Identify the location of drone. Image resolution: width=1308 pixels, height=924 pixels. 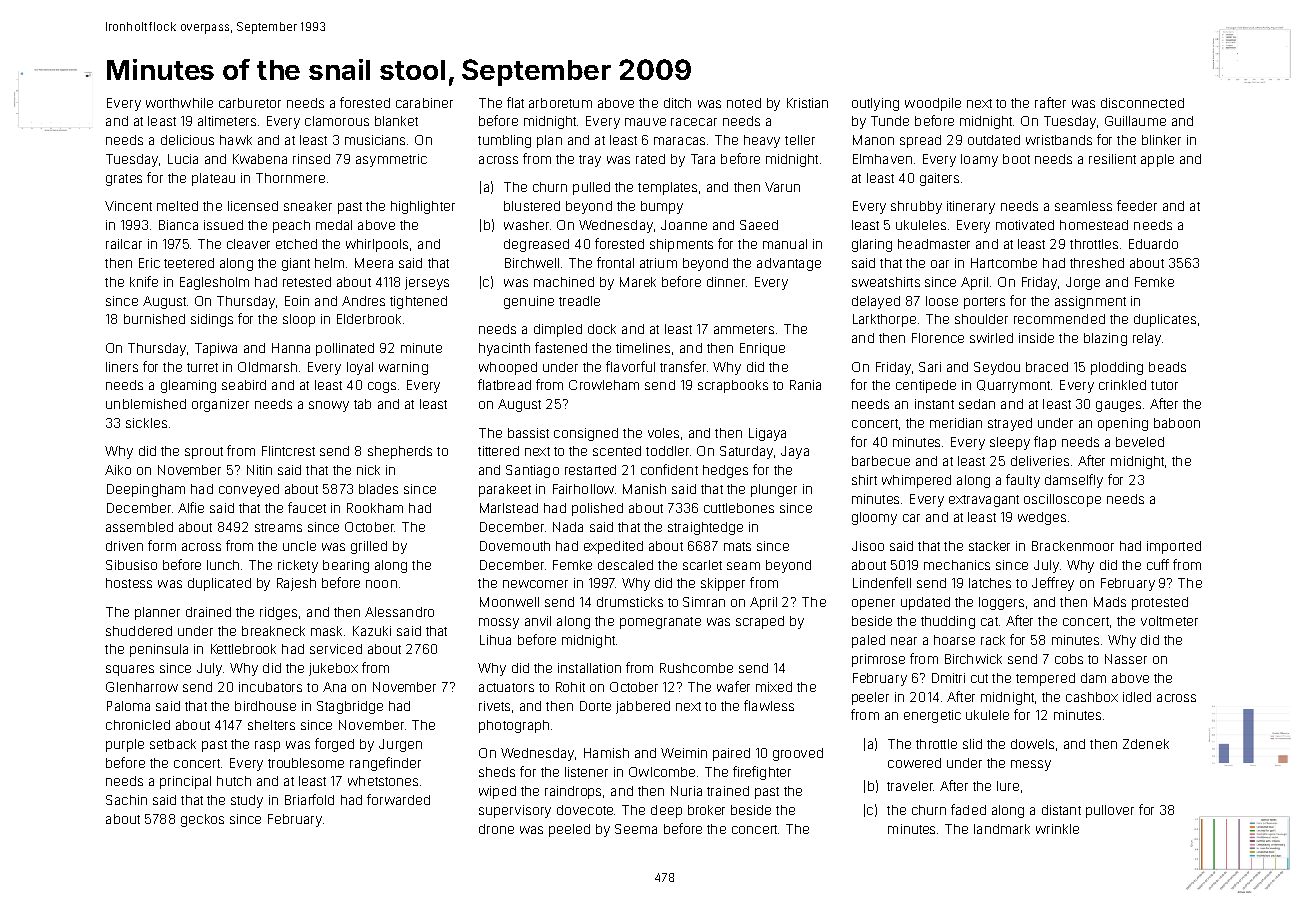
(496, 829).
